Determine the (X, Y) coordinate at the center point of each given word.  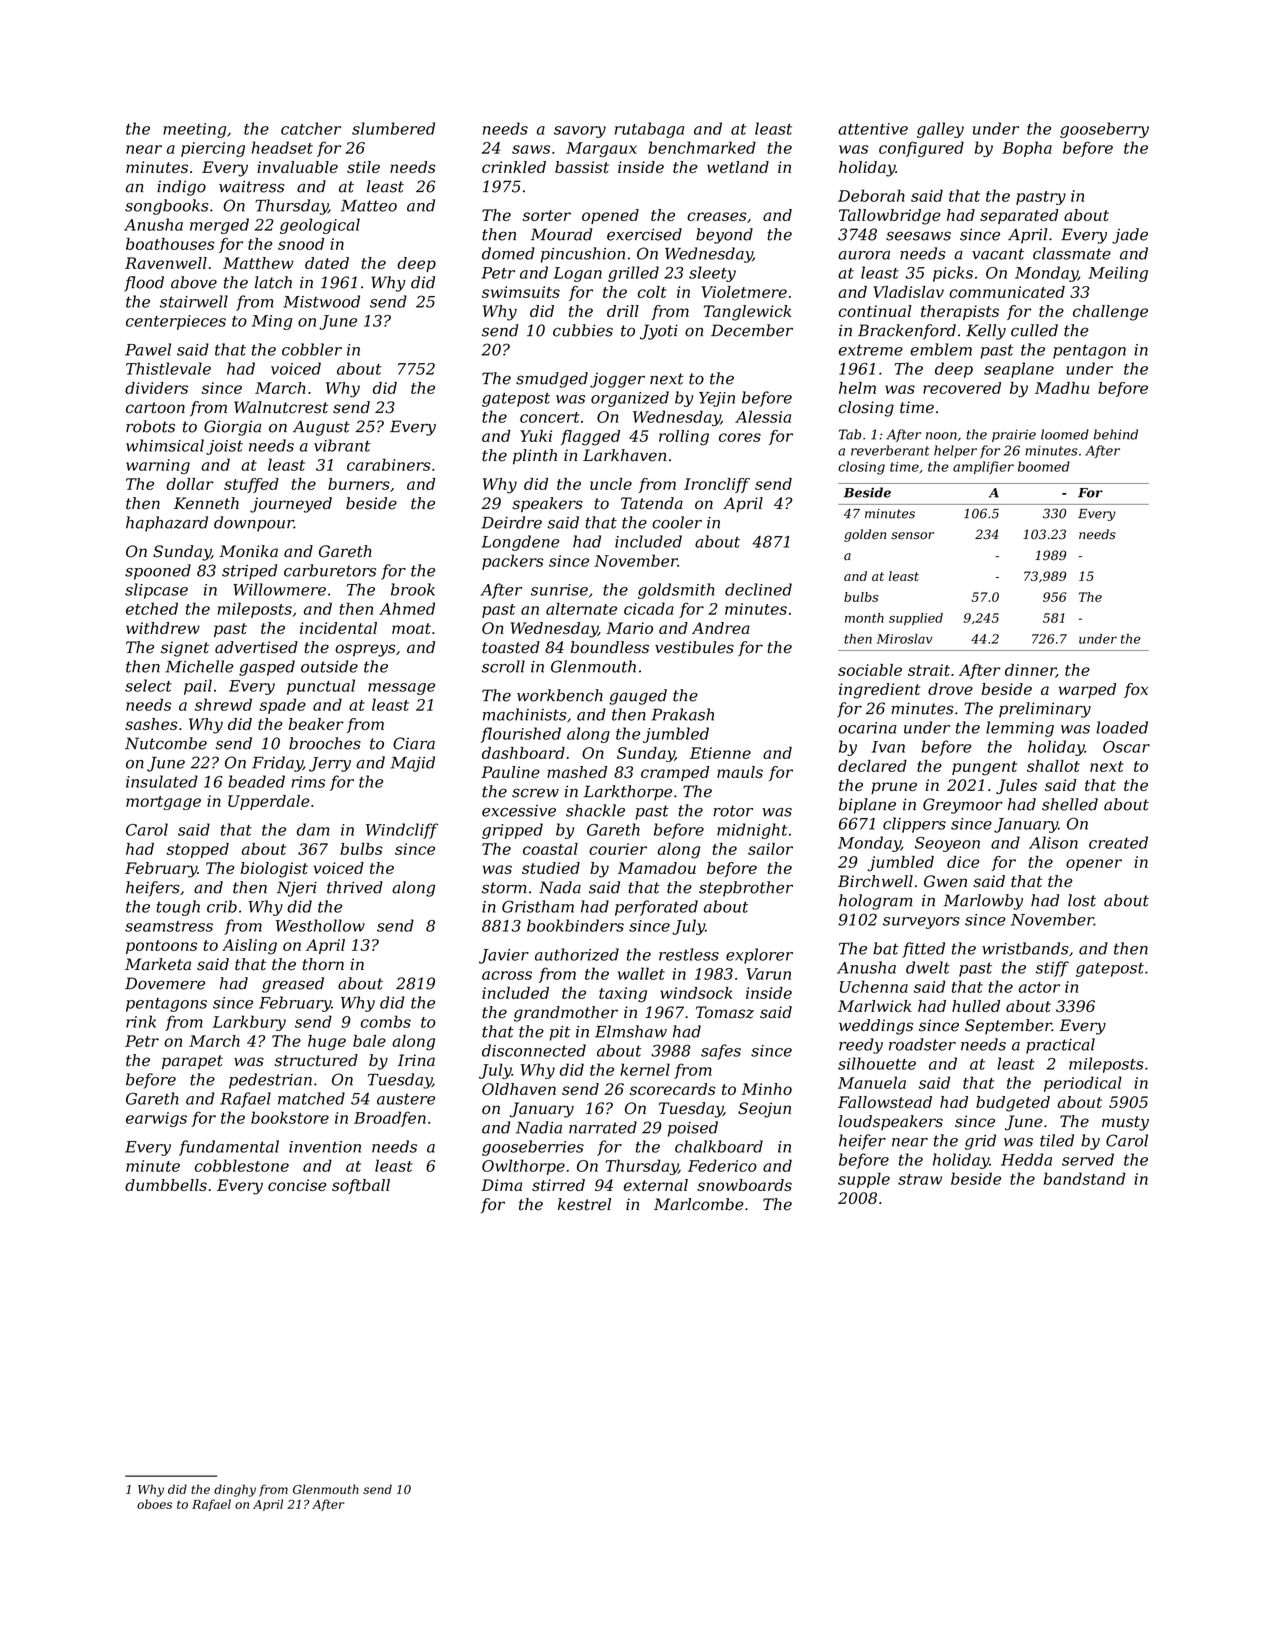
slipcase (156, 591)
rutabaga (649, 130)
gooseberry (1104, 130)
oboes (154, 1504)
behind (1116, 434)
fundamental (229, 1148)
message (401, 689)
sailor (770, 849)
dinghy (235, 1490)
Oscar (1126, 747)
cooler (677, 522)
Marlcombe (699, 1204)
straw (920, 1179)
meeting (194, 130)
